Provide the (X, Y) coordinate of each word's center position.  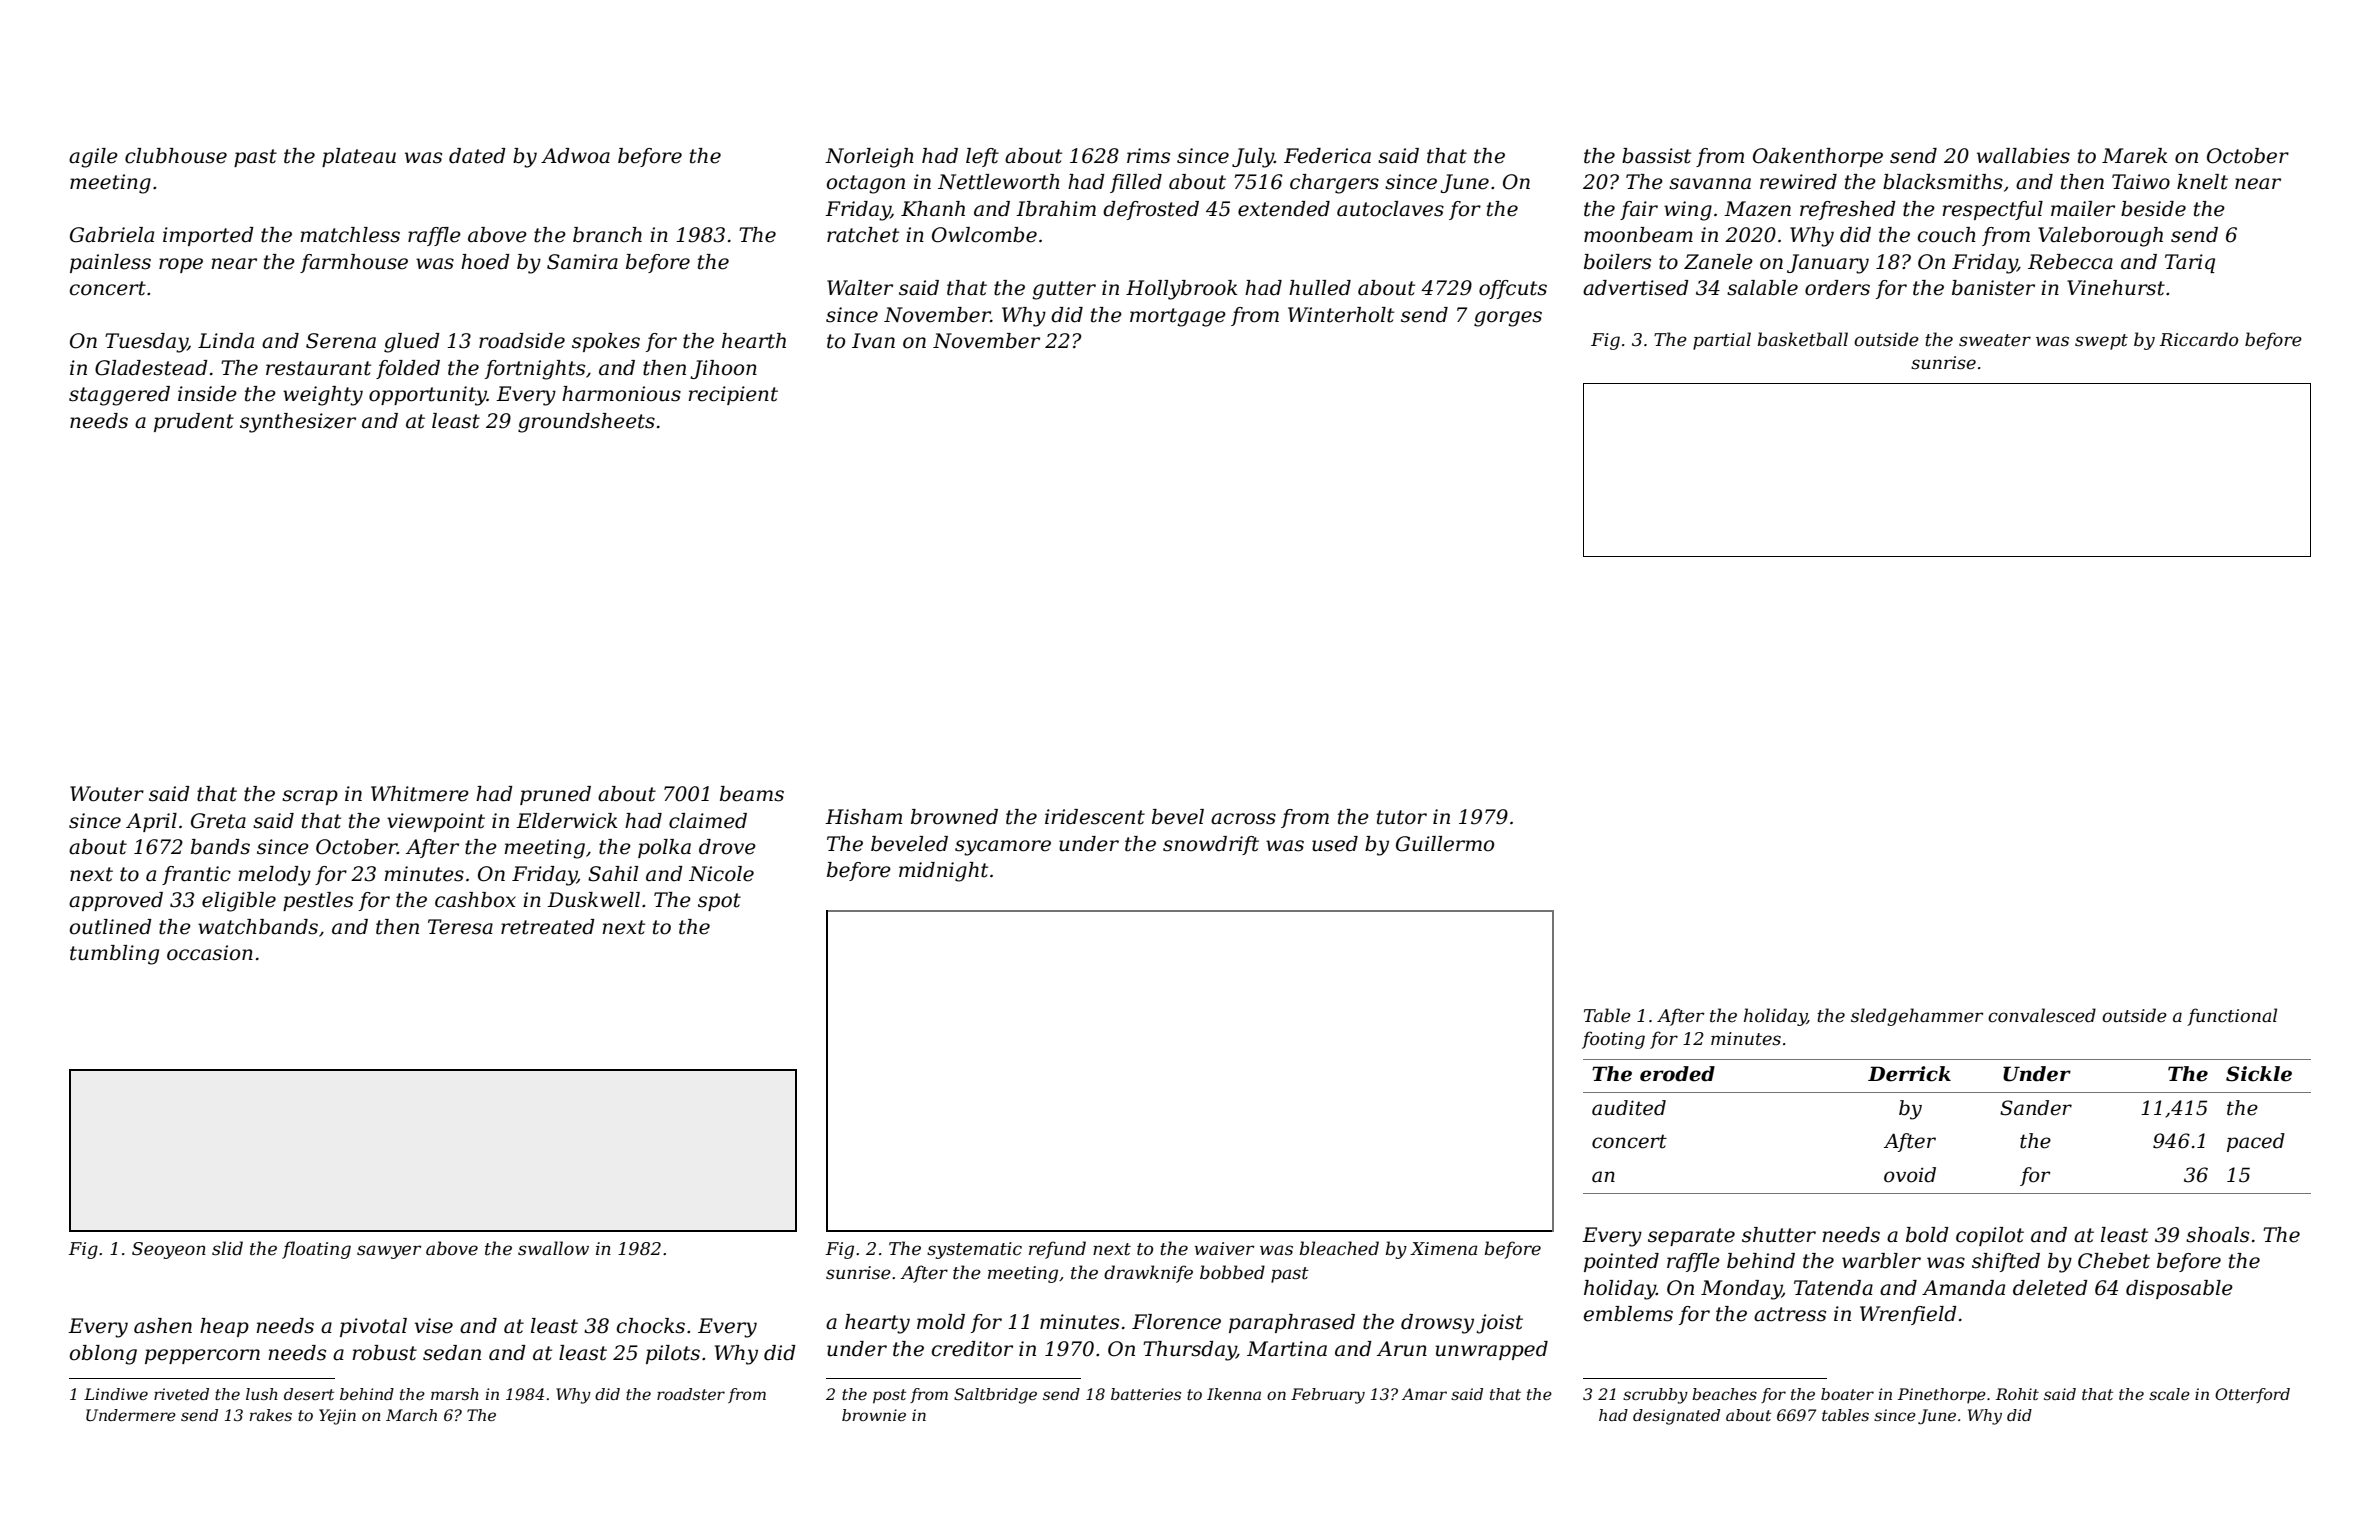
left (982, 157)
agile (93, 158)
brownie (874, 1415)
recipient (733, 395)
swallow (553, 1248)
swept (2101, 342)
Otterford (2252, 1395)
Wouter (107, 794)
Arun (1402, 1349)
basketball (1802, 339)
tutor (1402, 817)
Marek (2135, 156)
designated (1676, 1417)
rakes (271, 1415)
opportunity (428, 396)
